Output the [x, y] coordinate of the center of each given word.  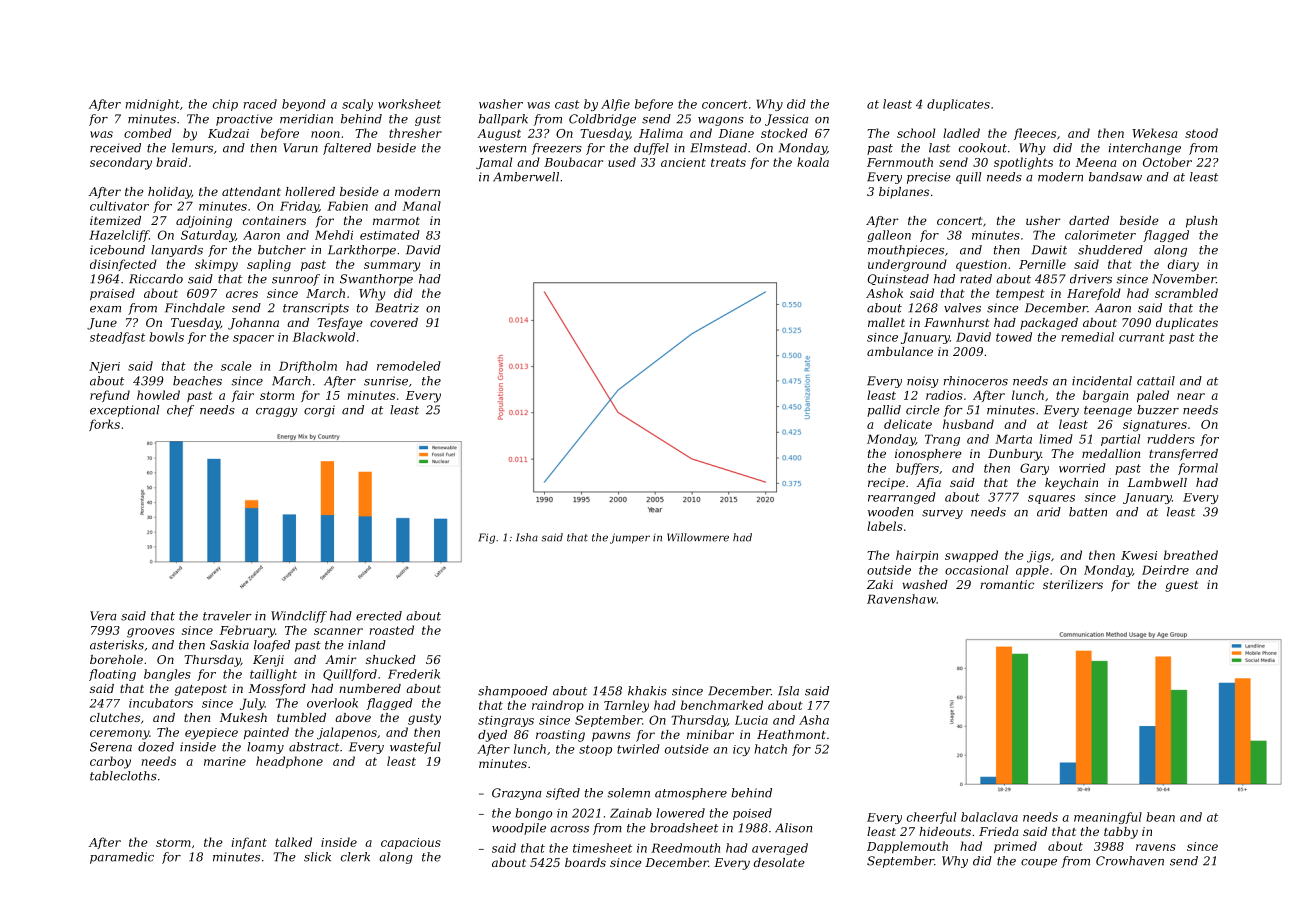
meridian [306, 119]
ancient [683, 162]
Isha [527, 537]
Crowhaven [1130, 861]
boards [585, 862]
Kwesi [1139, 555]
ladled [961, 133]
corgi [319, 411]
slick [317, 857]
